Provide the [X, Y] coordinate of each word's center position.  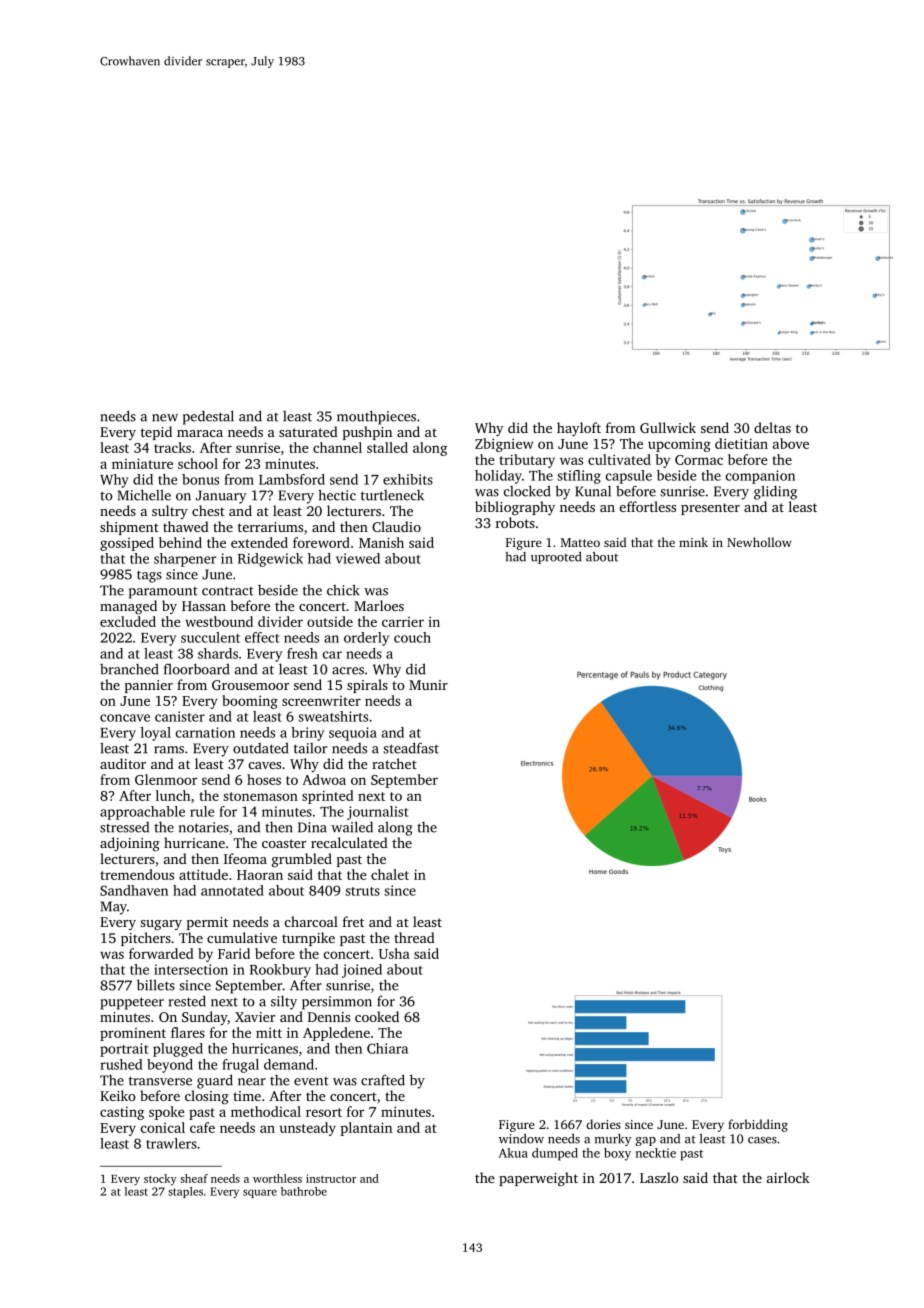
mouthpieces [376, 417]
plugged [178, 1050]
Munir [428, 685]
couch [412, 637]
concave [125, 718]
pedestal [208, 417]
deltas [772, 427]
